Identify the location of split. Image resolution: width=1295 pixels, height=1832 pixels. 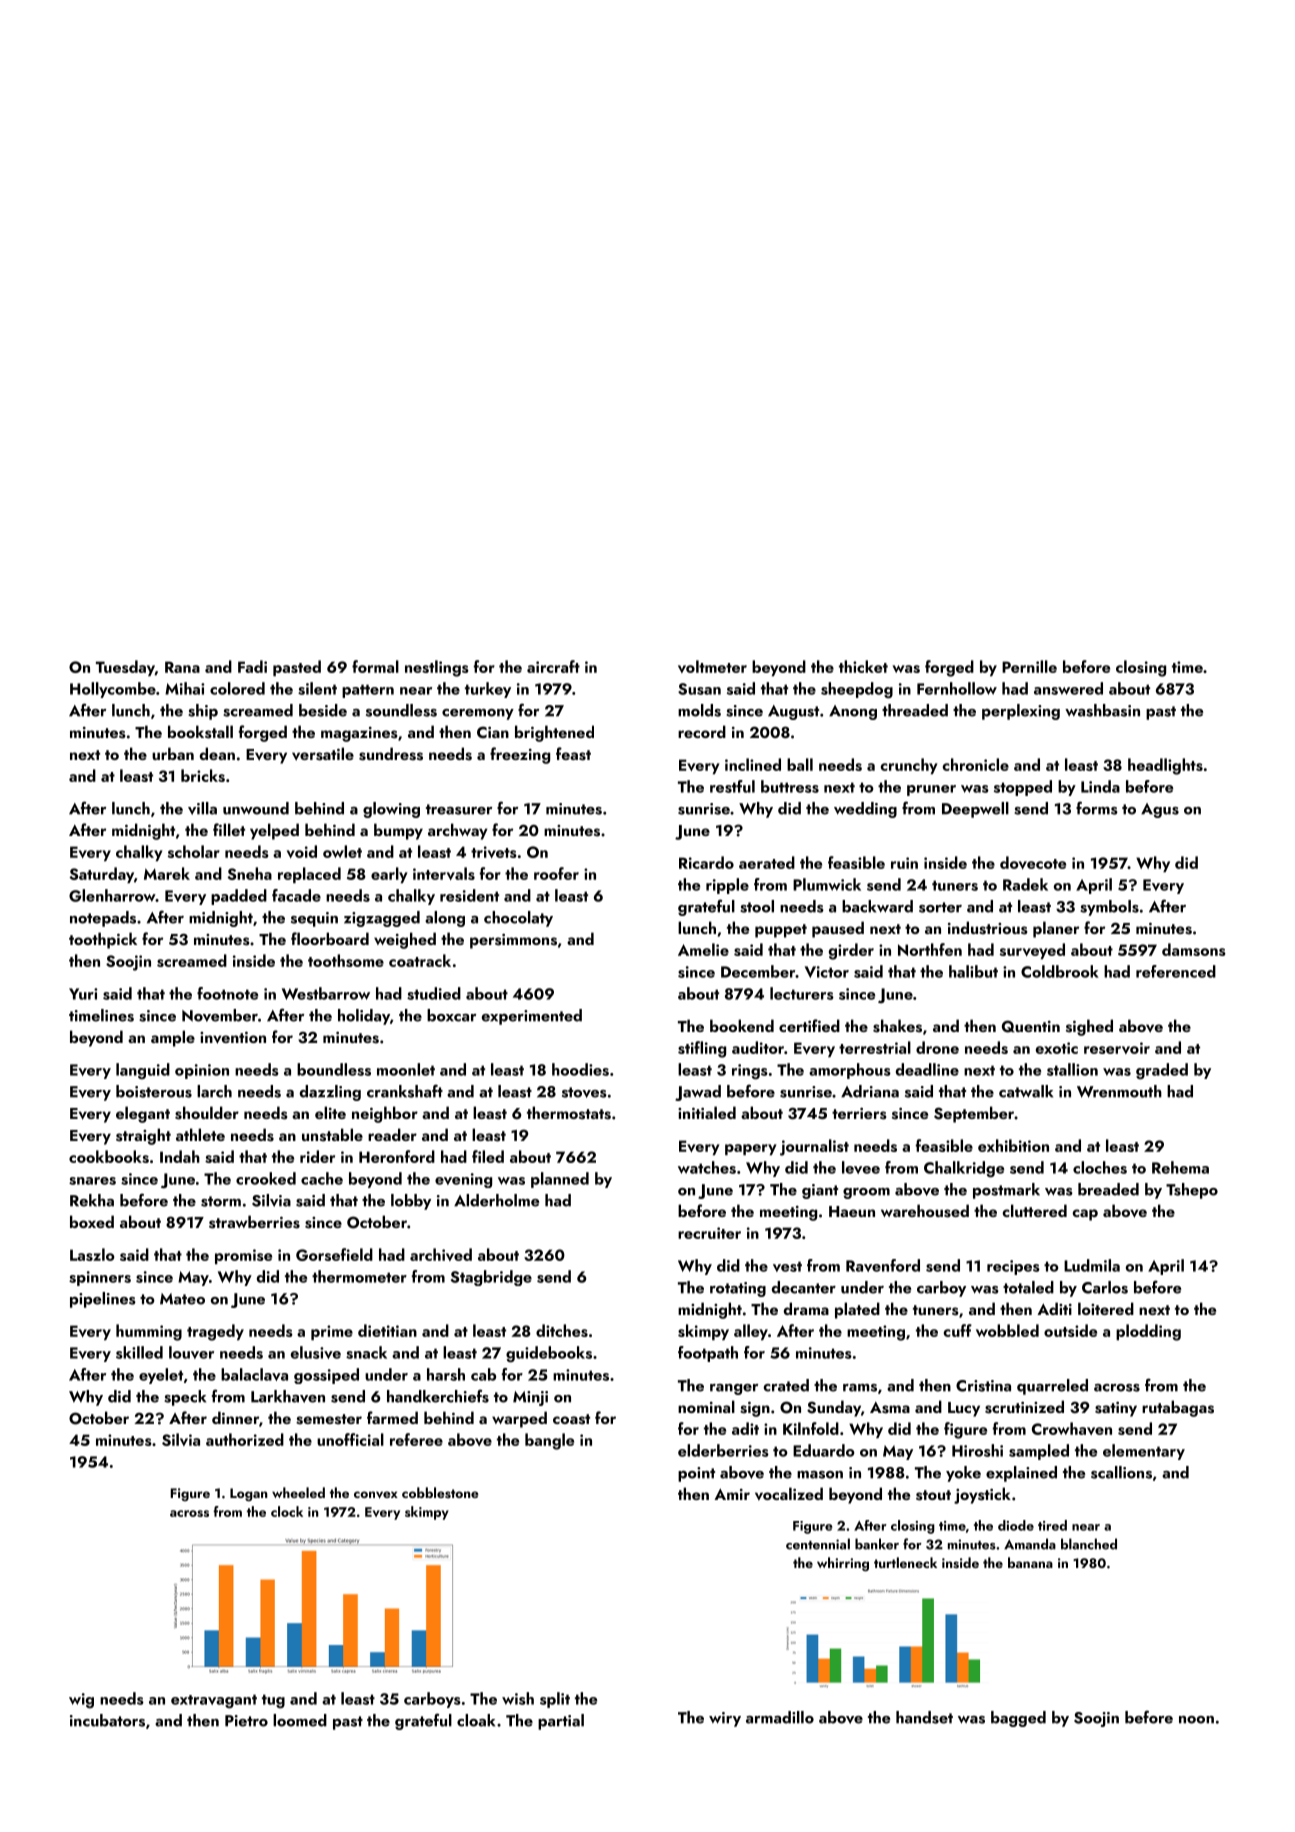
(555, 1700).
